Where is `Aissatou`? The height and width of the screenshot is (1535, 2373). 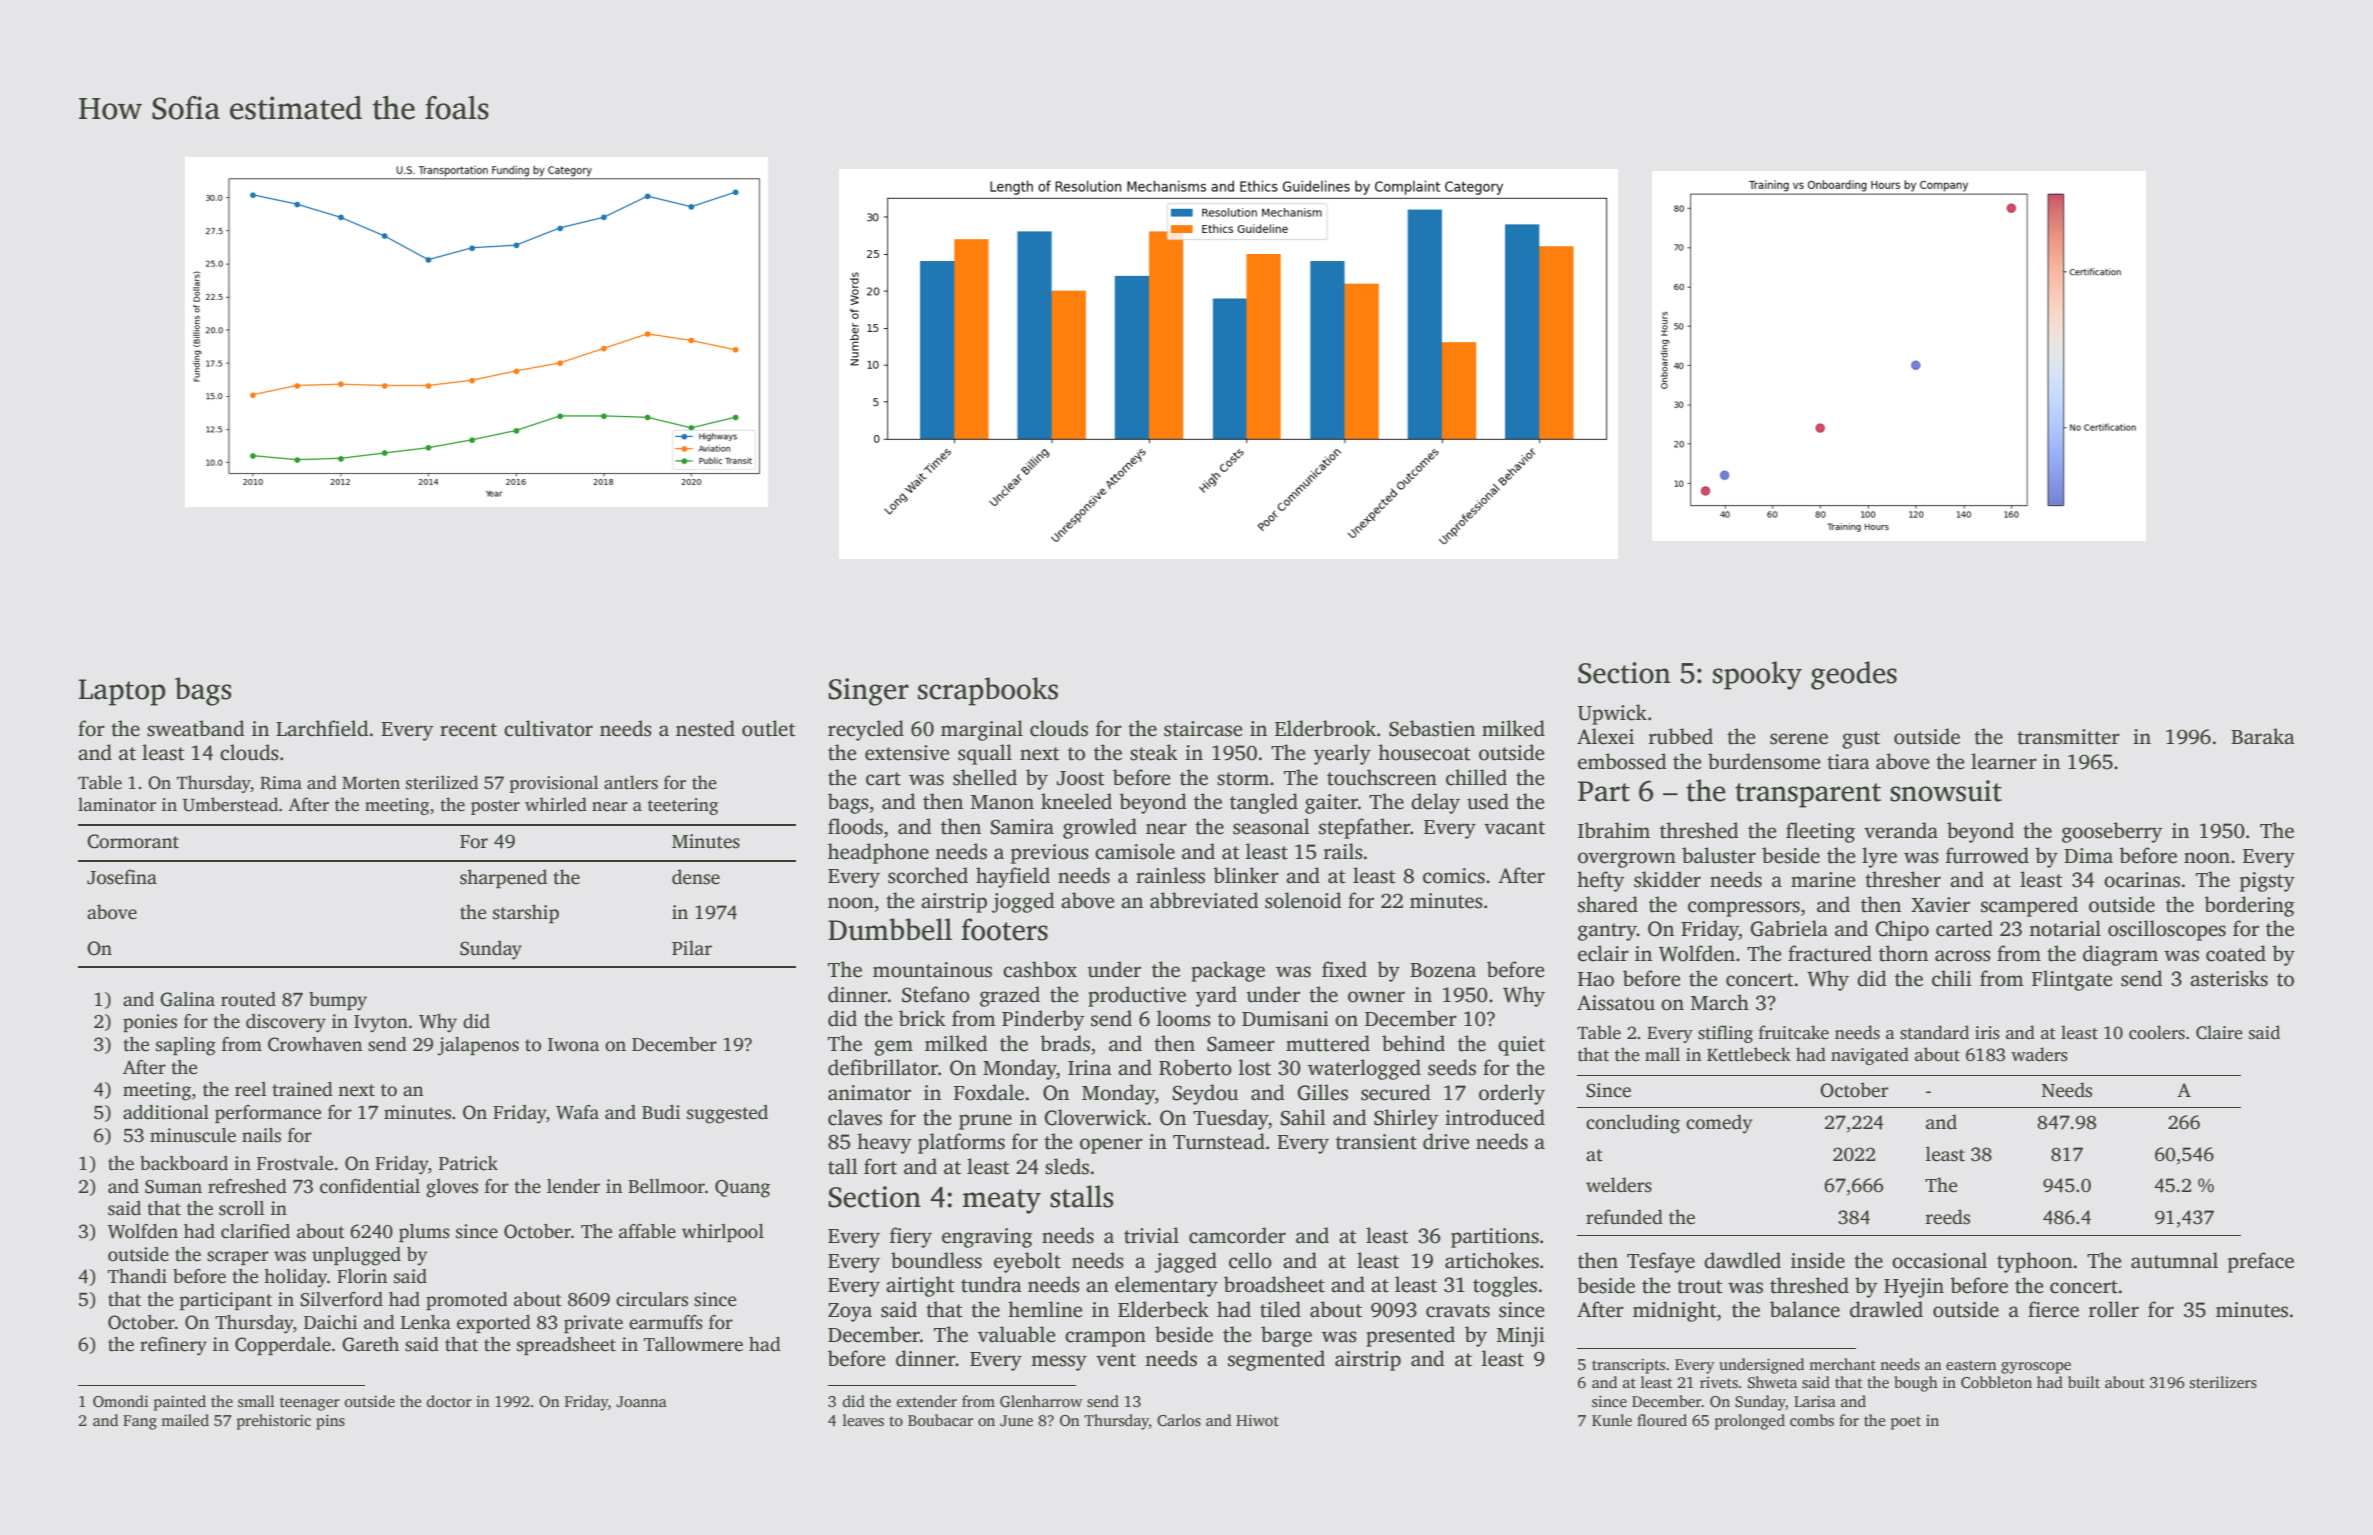 Aissatou is located at coordinates (1616, 1003).
